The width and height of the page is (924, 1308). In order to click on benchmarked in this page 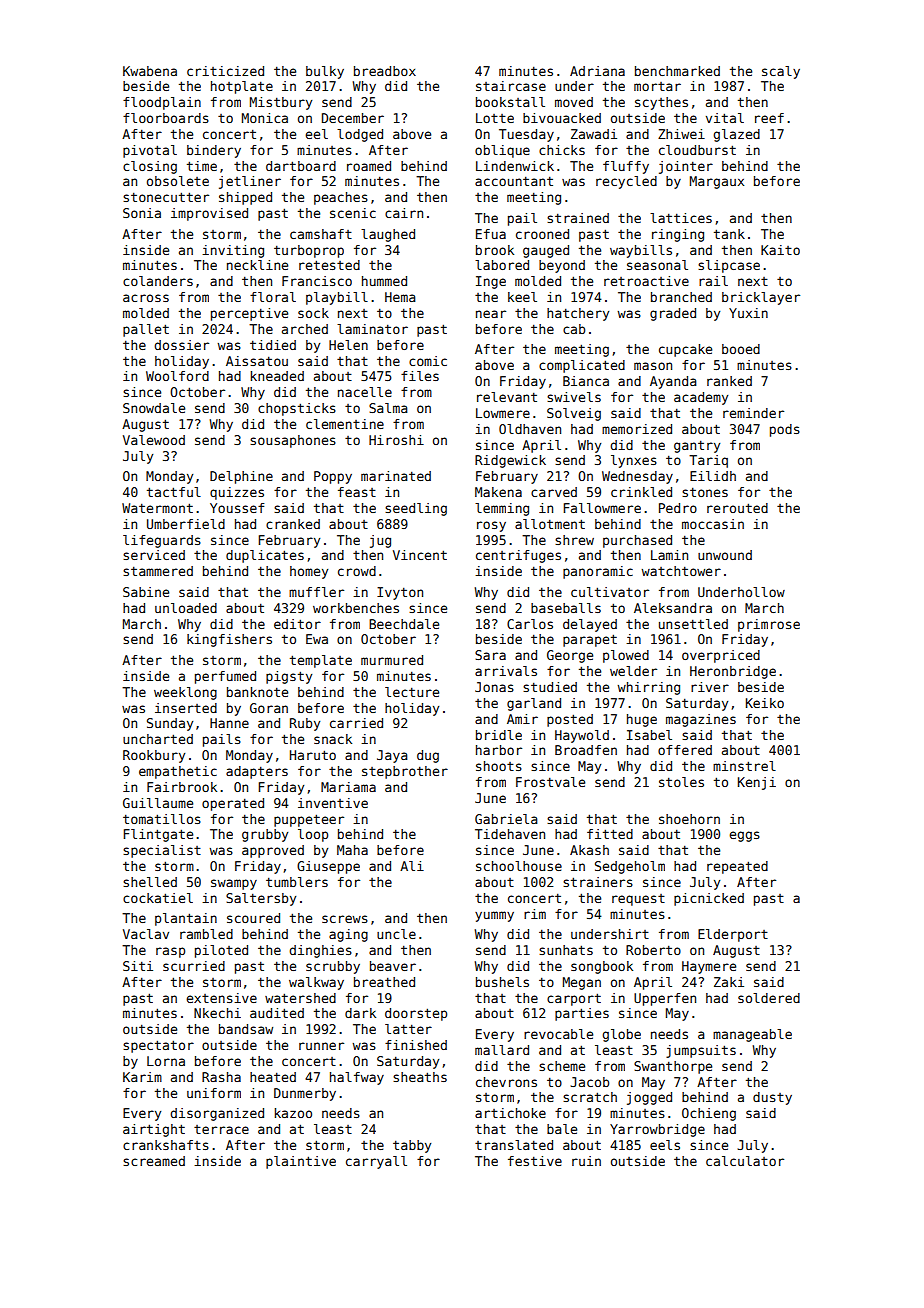, I will do `click(677, 71)`.
